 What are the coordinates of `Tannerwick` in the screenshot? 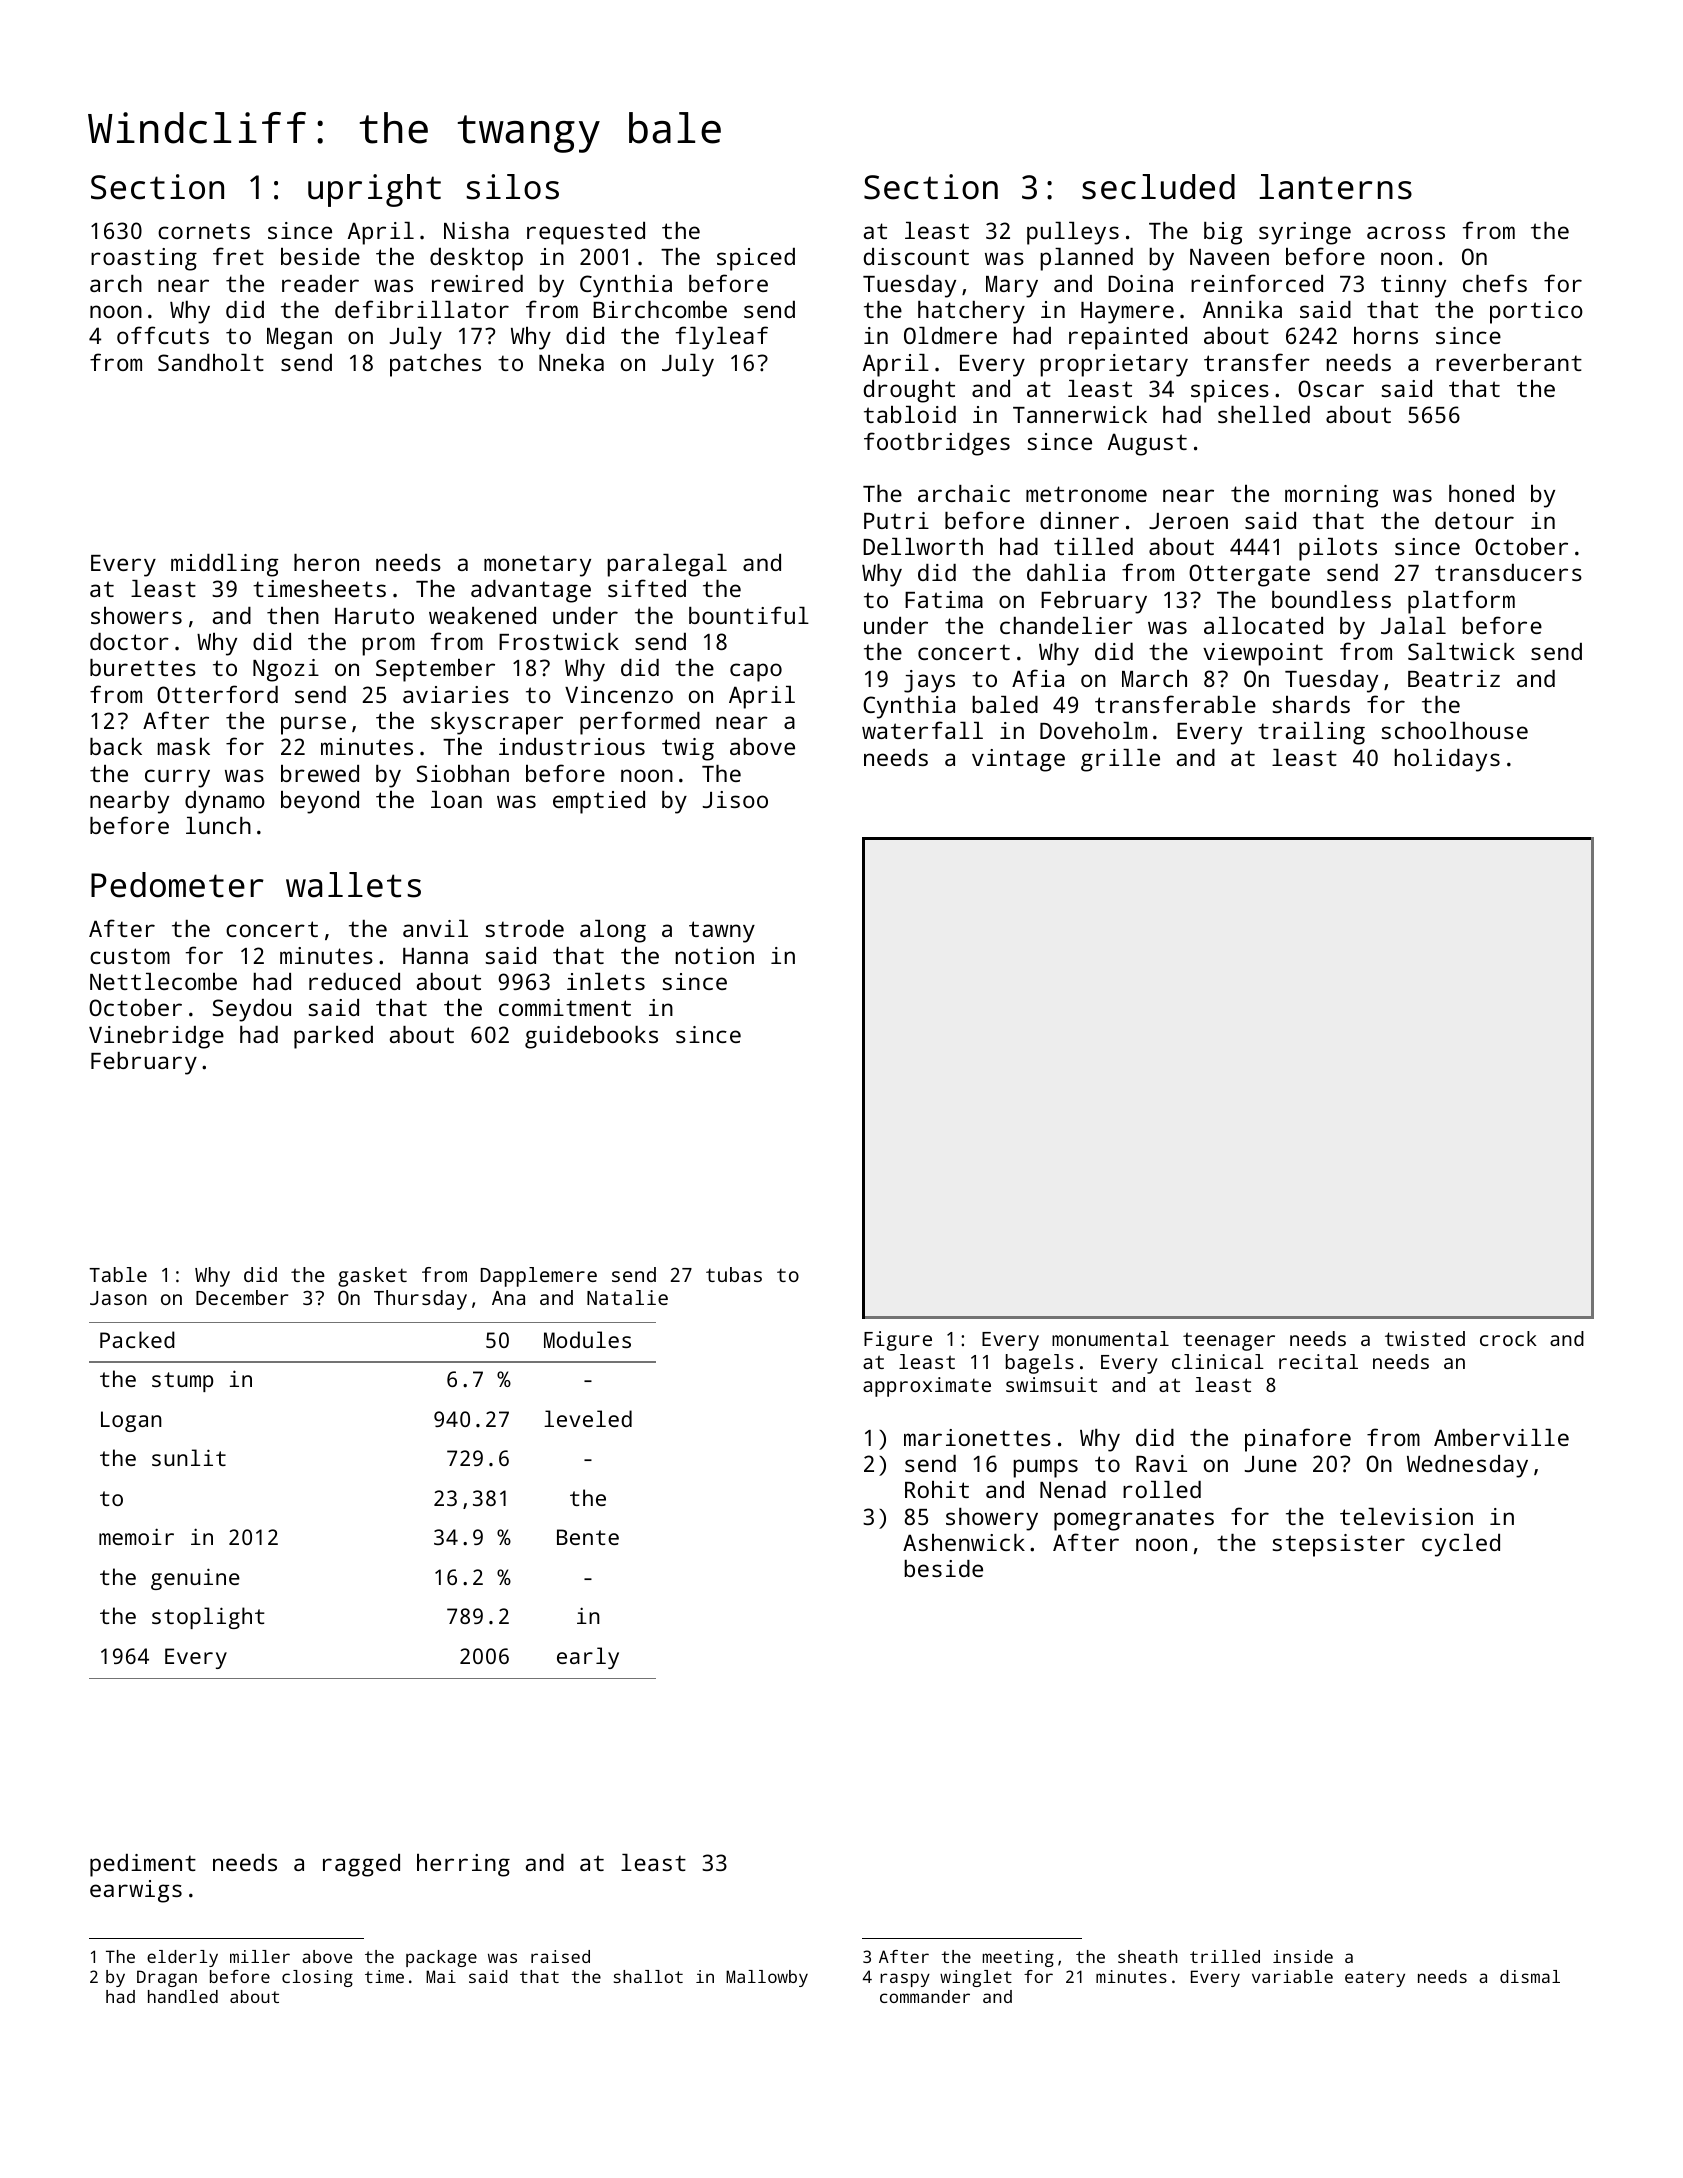 It's located at (1080, 414).
